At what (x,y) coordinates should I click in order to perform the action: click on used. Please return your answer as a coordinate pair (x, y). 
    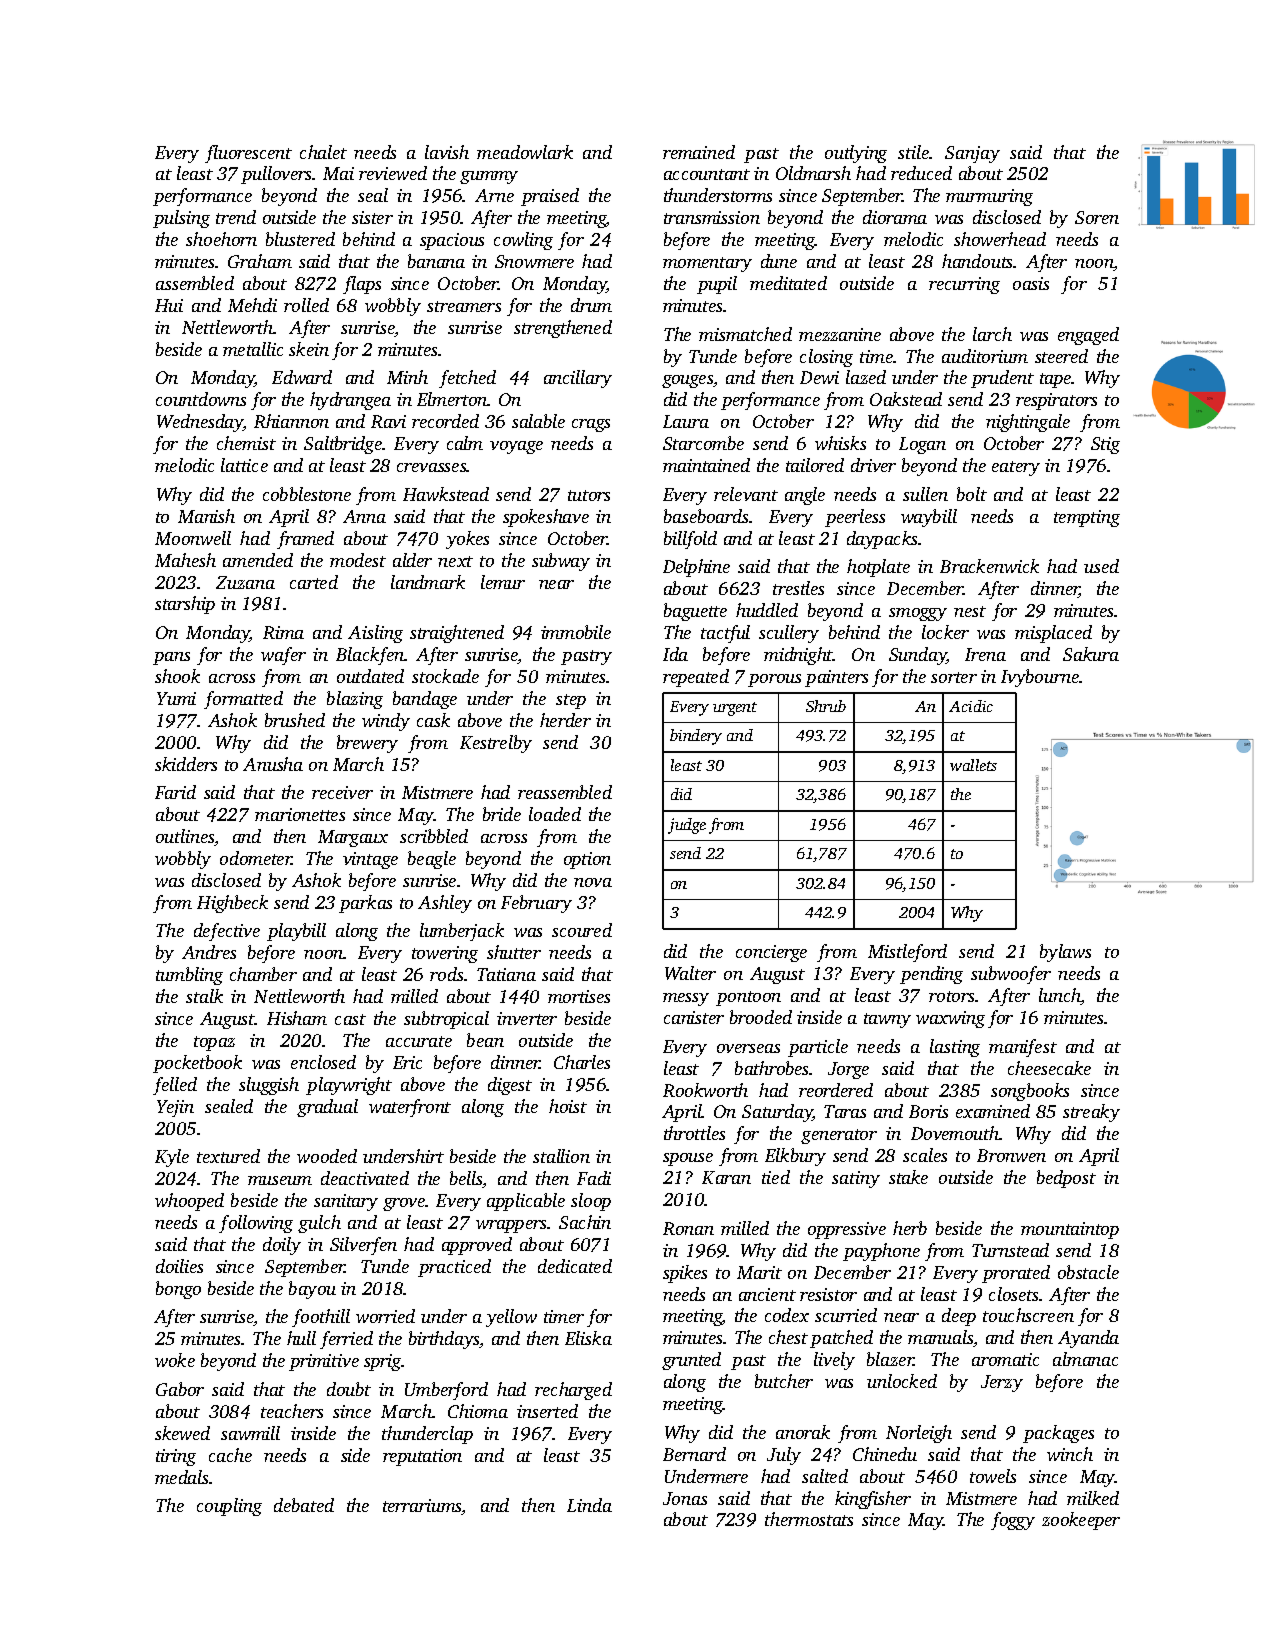
    Looking at the image, I should click on (1101, 566).
